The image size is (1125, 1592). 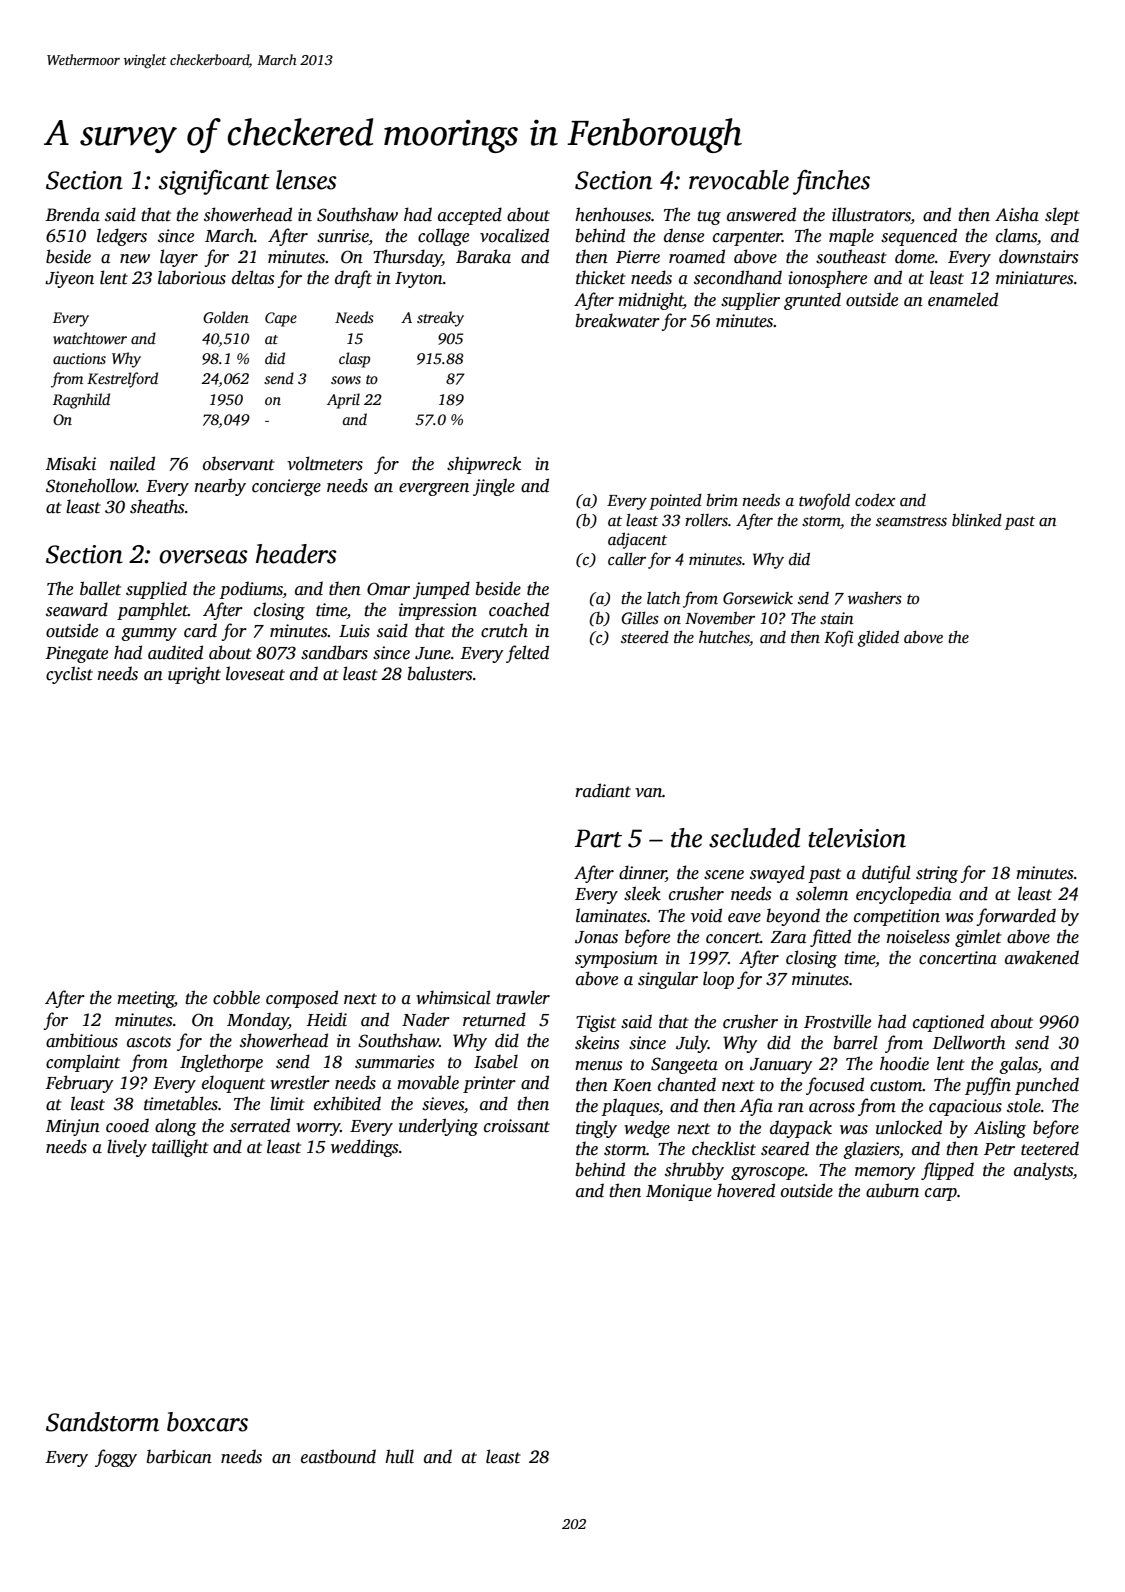 What do you see at coordinates (236, 997) in the page?
I see `cobble` at bounding box center [236, 997].
